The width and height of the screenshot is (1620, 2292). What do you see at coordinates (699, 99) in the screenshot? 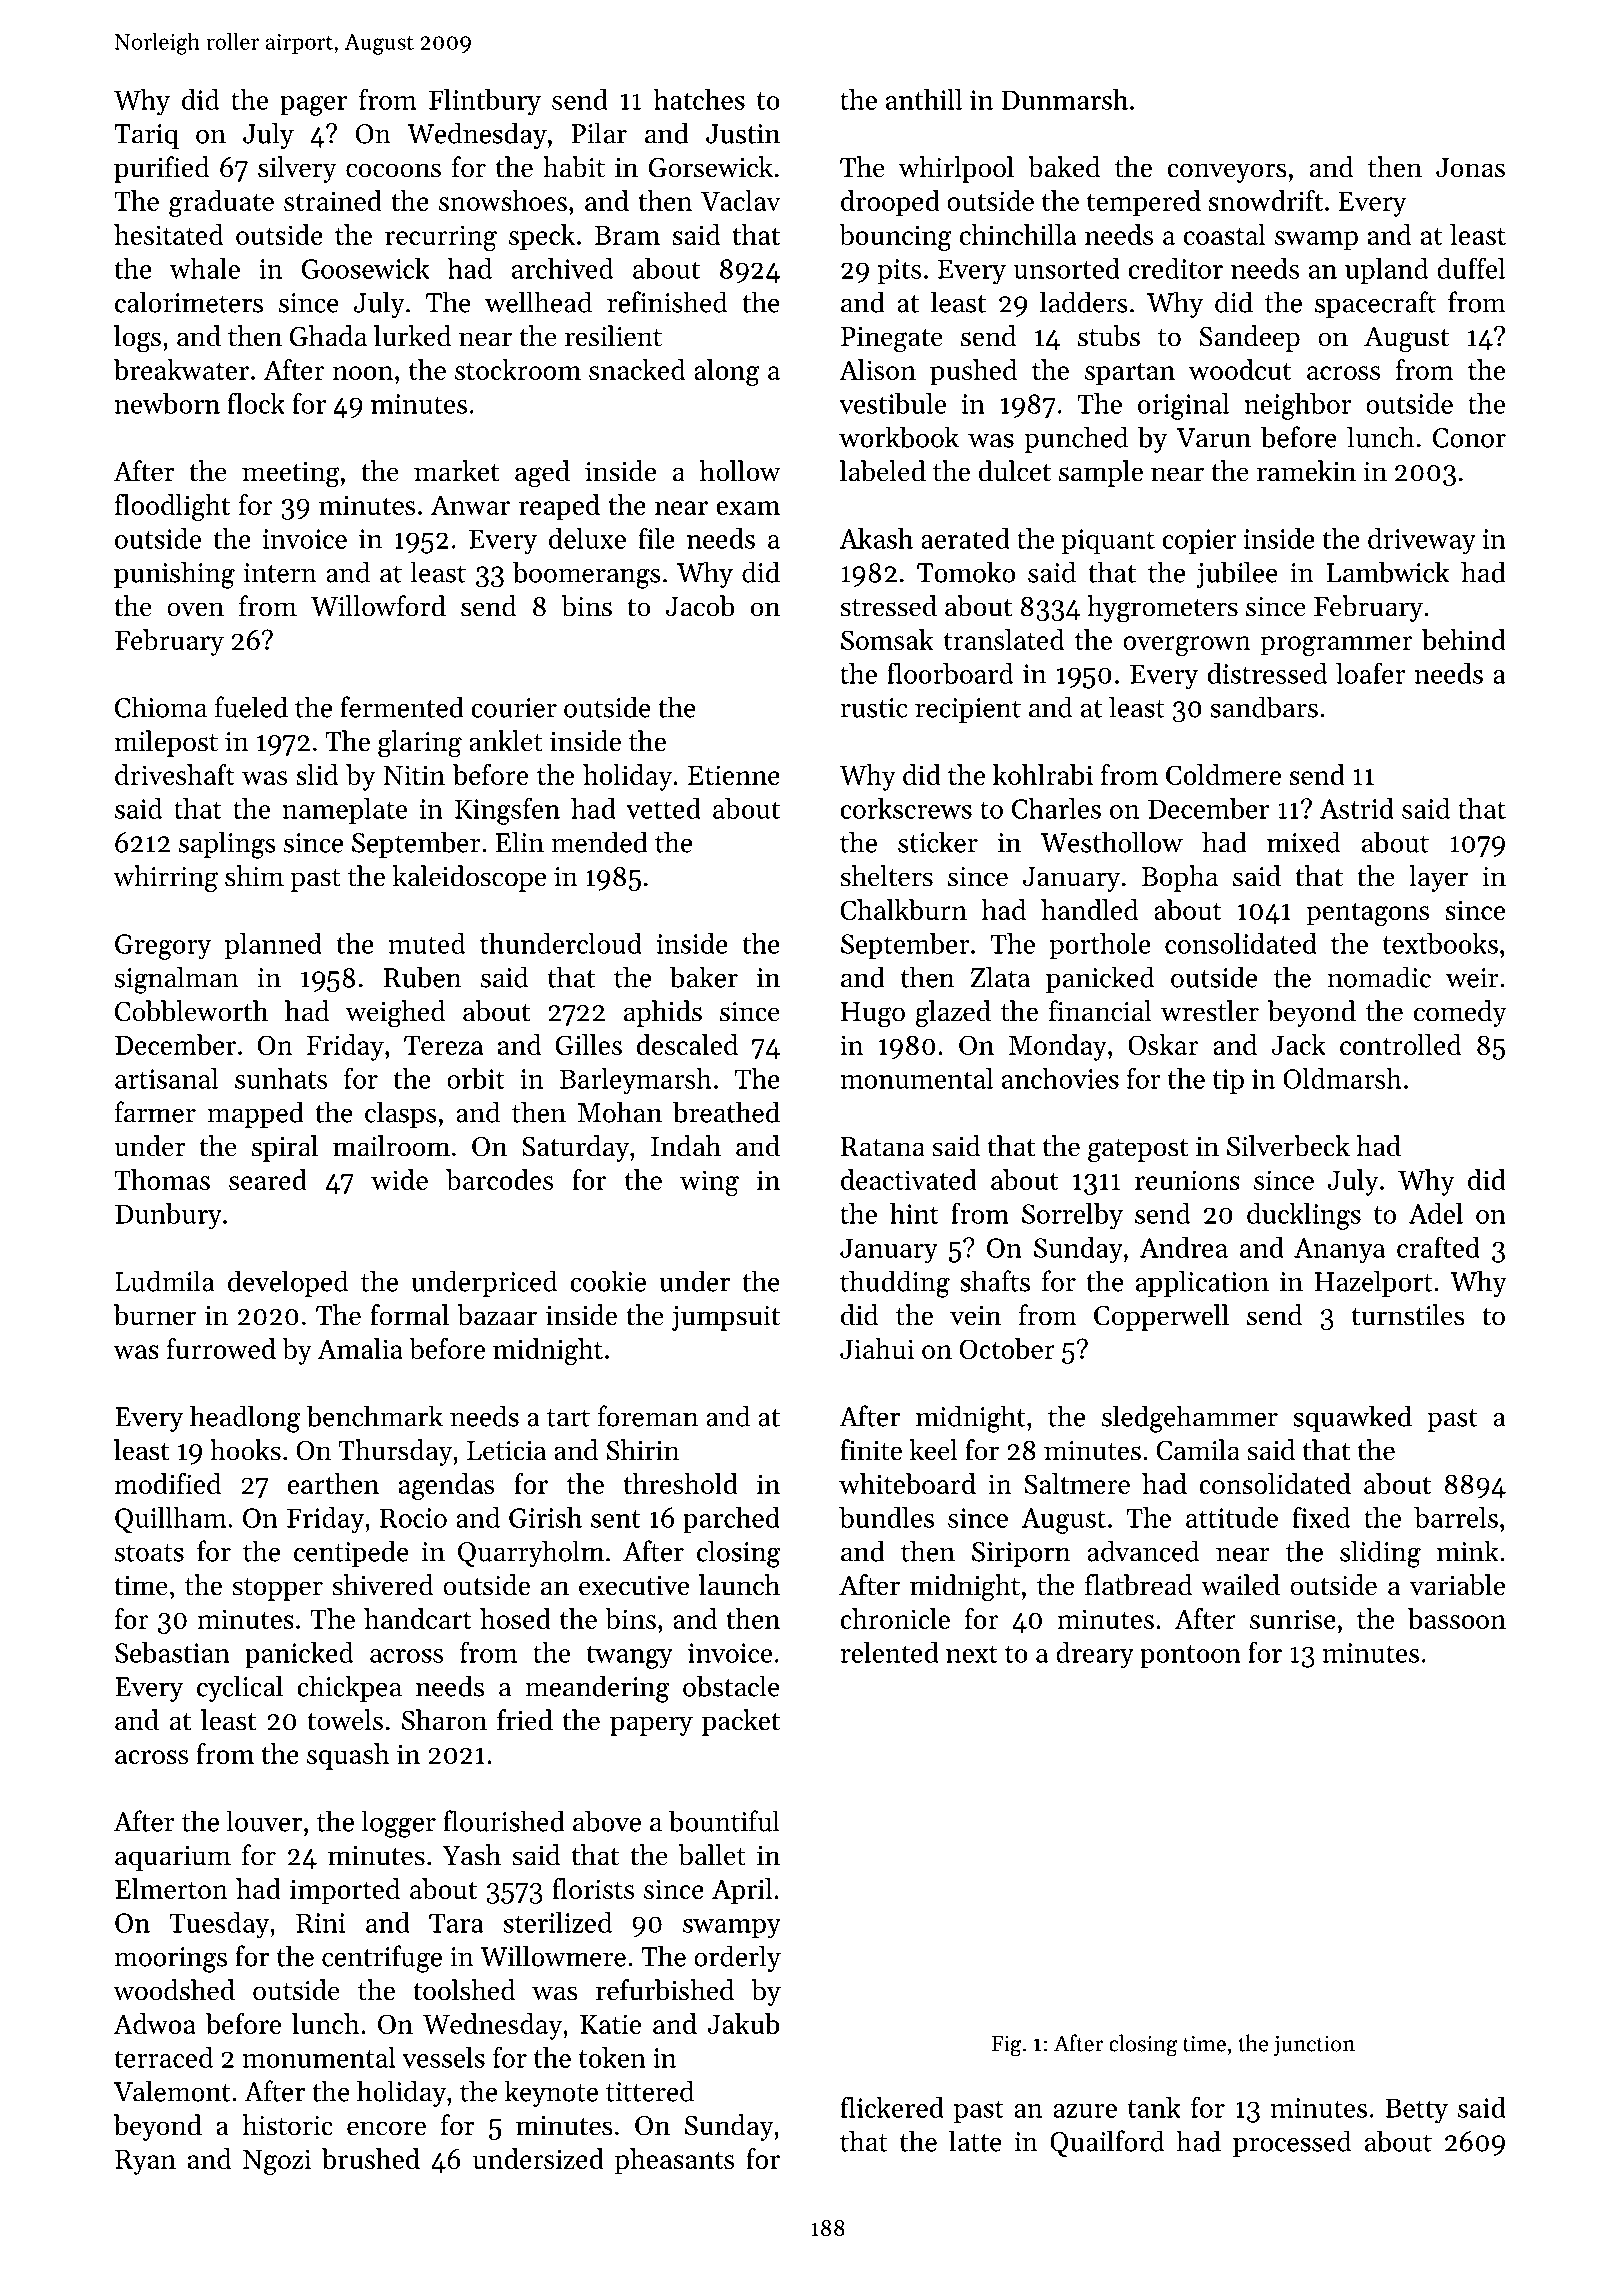
I see `hatches` at bounding box center [699, 99].
